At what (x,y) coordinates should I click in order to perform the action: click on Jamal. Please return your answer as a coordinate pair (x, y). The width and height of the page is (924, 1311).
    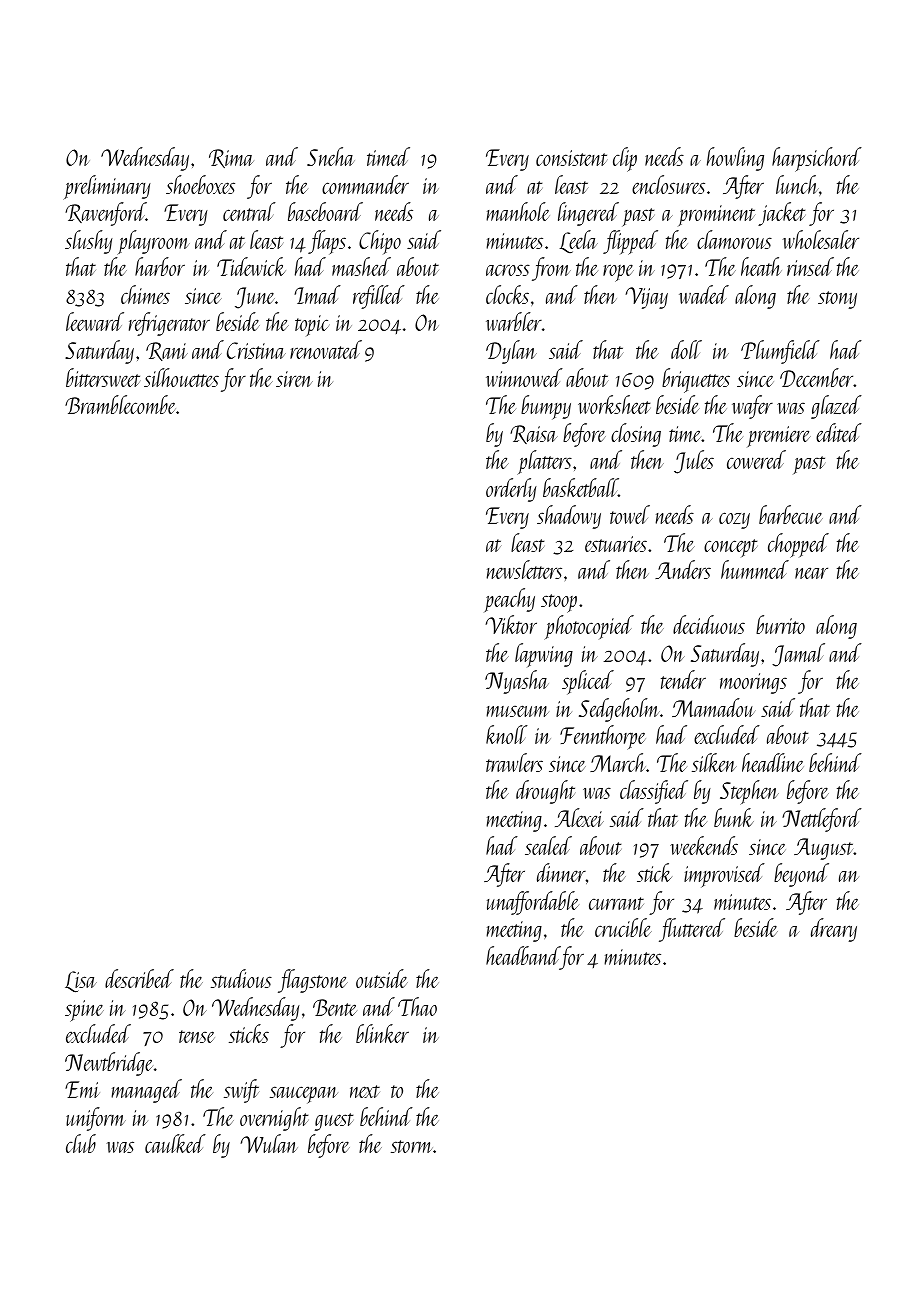
    Looking at the image, I should click on (798, 655).
